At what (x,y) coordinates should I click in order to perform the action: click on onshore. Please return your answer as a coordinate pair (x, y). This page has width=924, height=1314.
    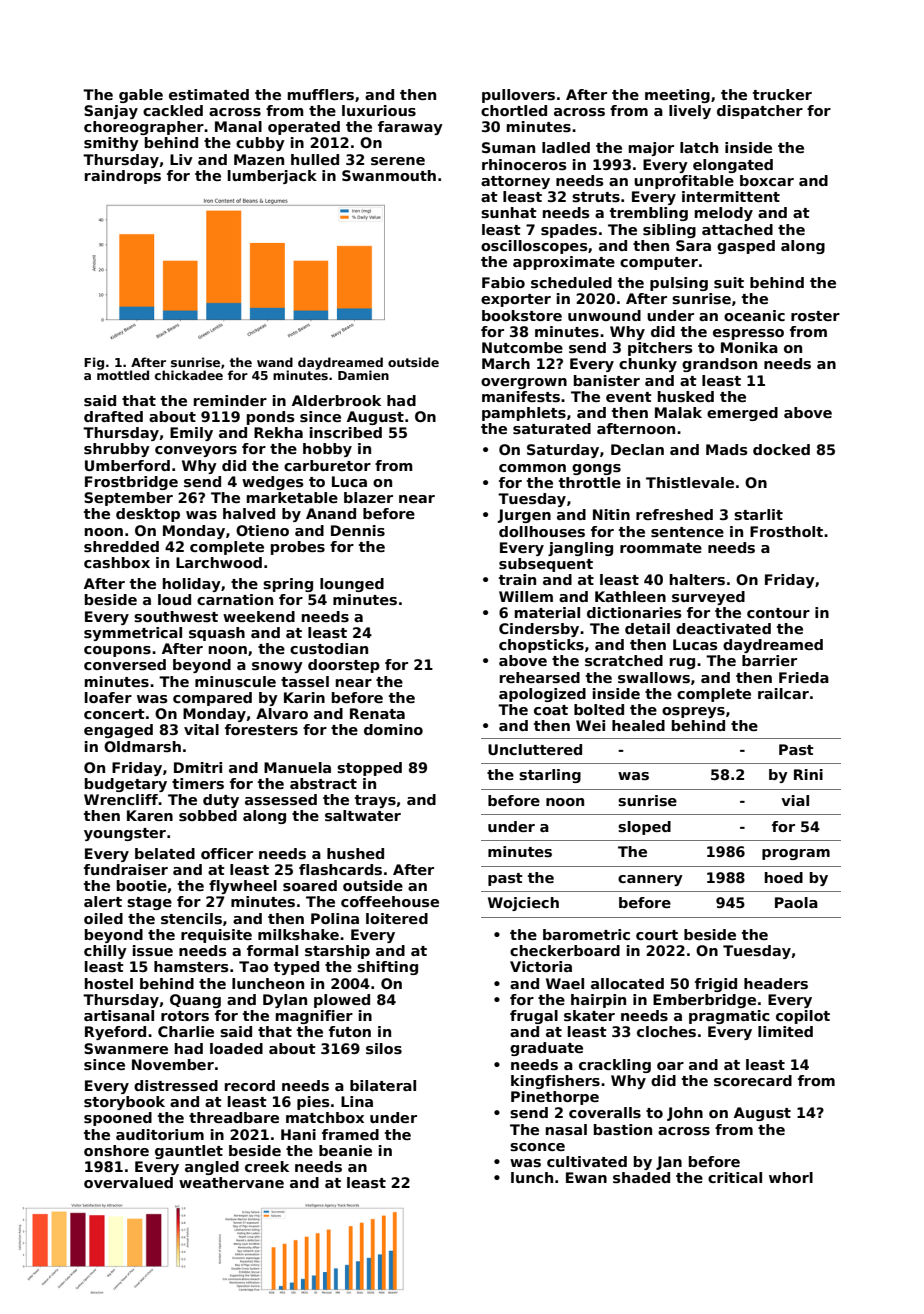
    Looking at the image, I should click on (116, 1150).
